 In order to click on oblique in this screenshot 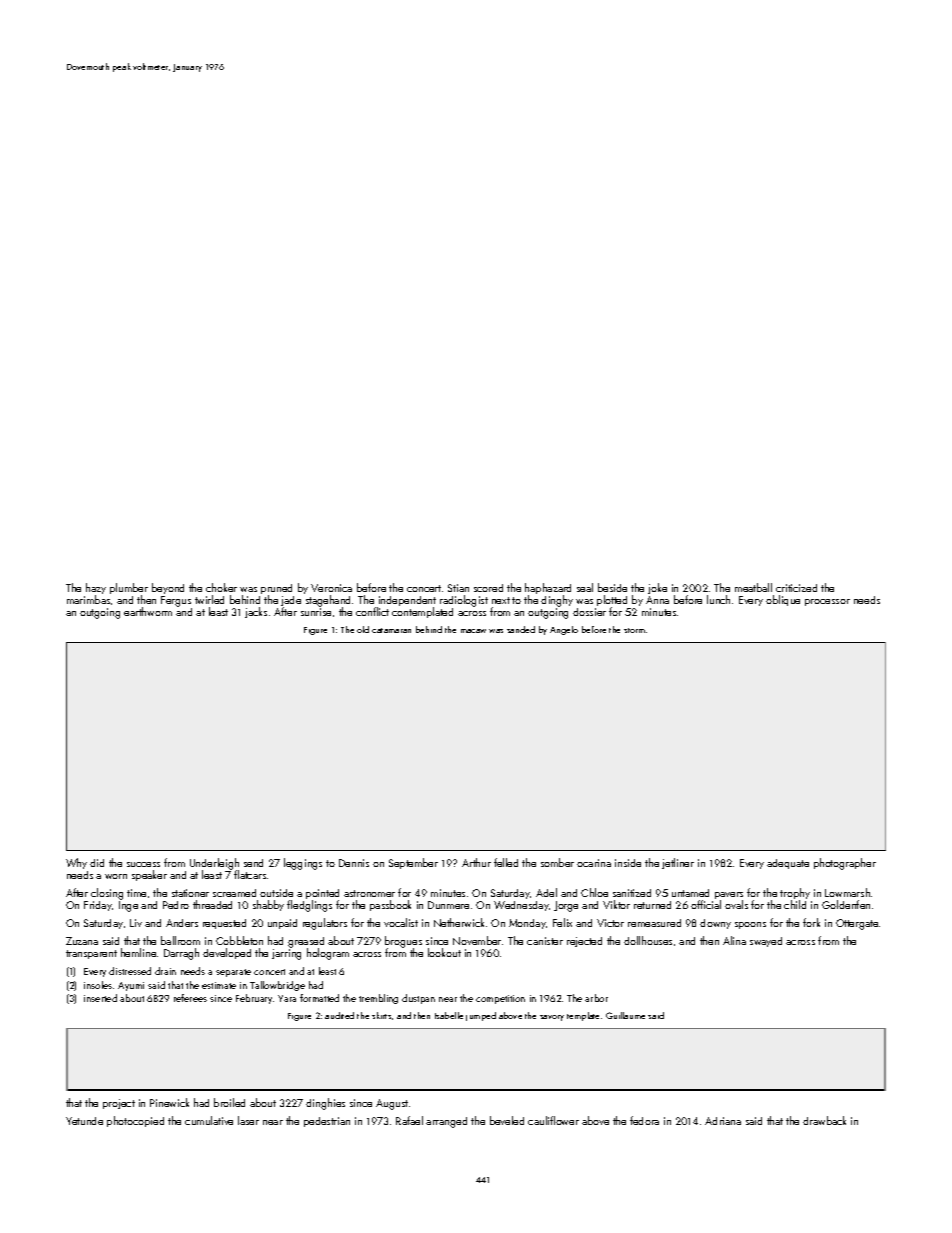, I will do `click(783, 600)`.
